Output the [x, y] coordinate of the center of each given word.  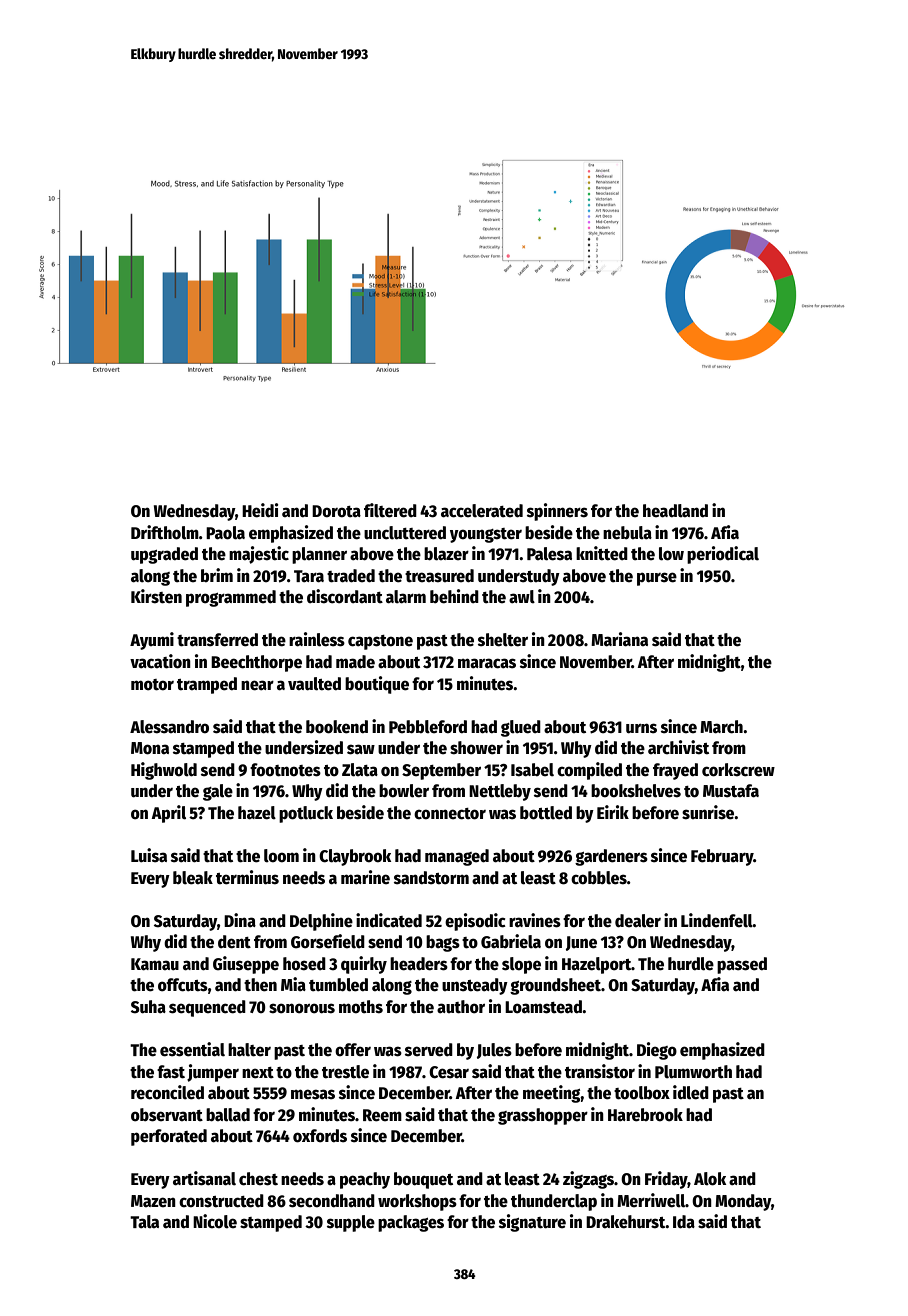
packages [411, 1223]
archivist [678, 747]
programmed [231, 598]
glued [521, 728]
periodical [723, 555]
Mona [150, 748]
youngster [486, 535]
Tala [144, 1221]
